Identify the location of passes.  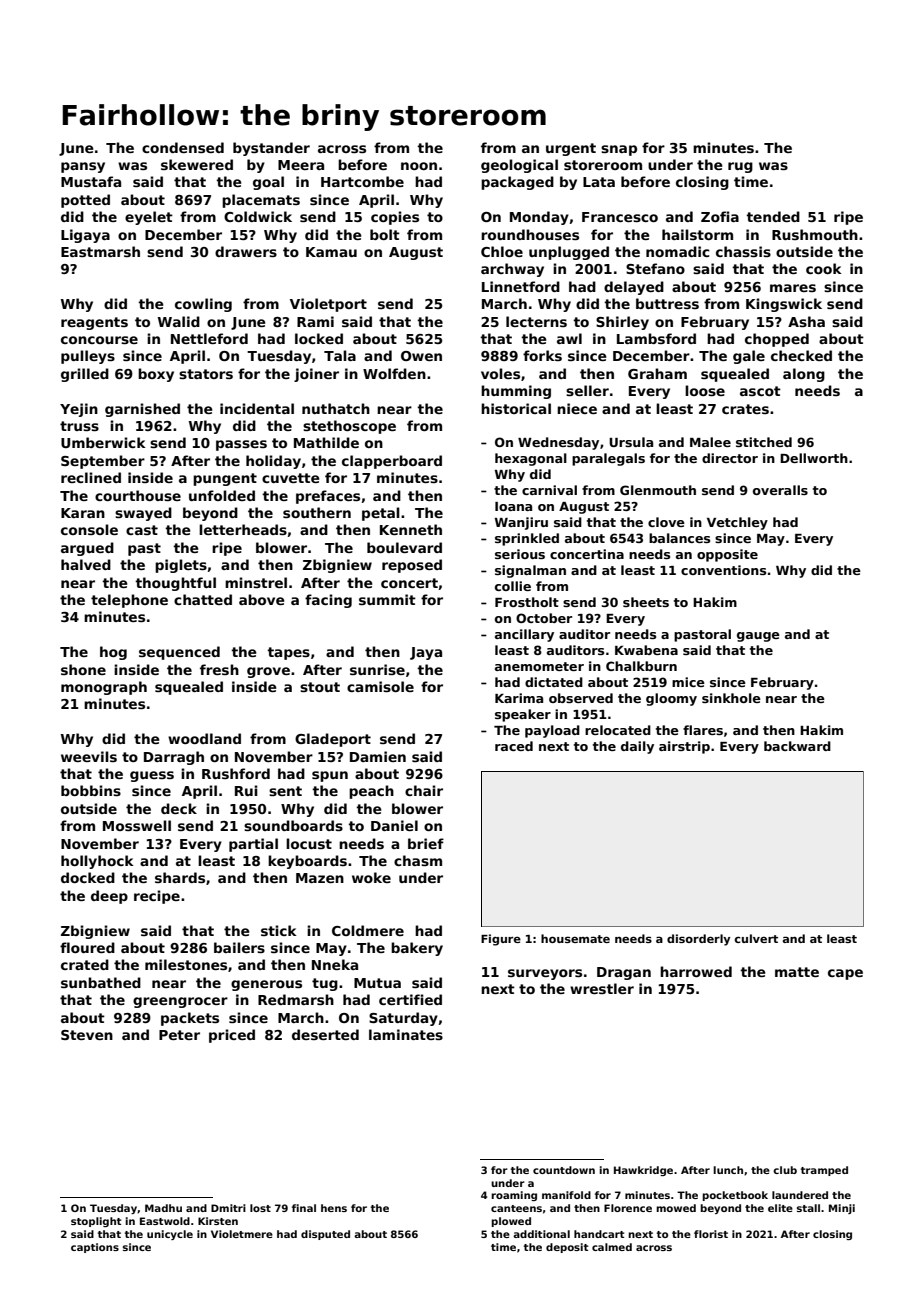
(241, 445).
